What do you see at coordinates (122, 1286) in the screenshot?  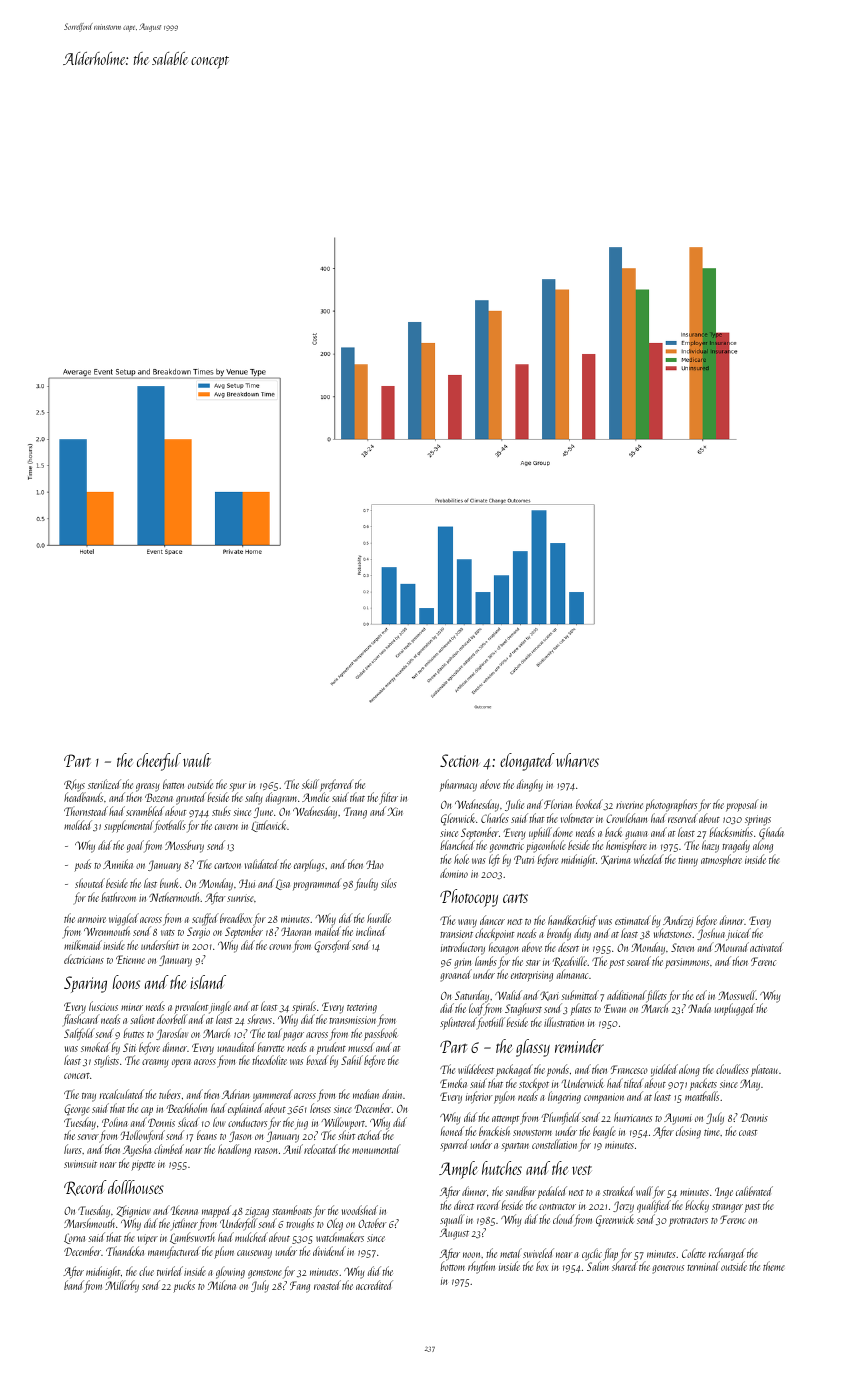 I see `Millerby` at bounding box center [122, 1286].
